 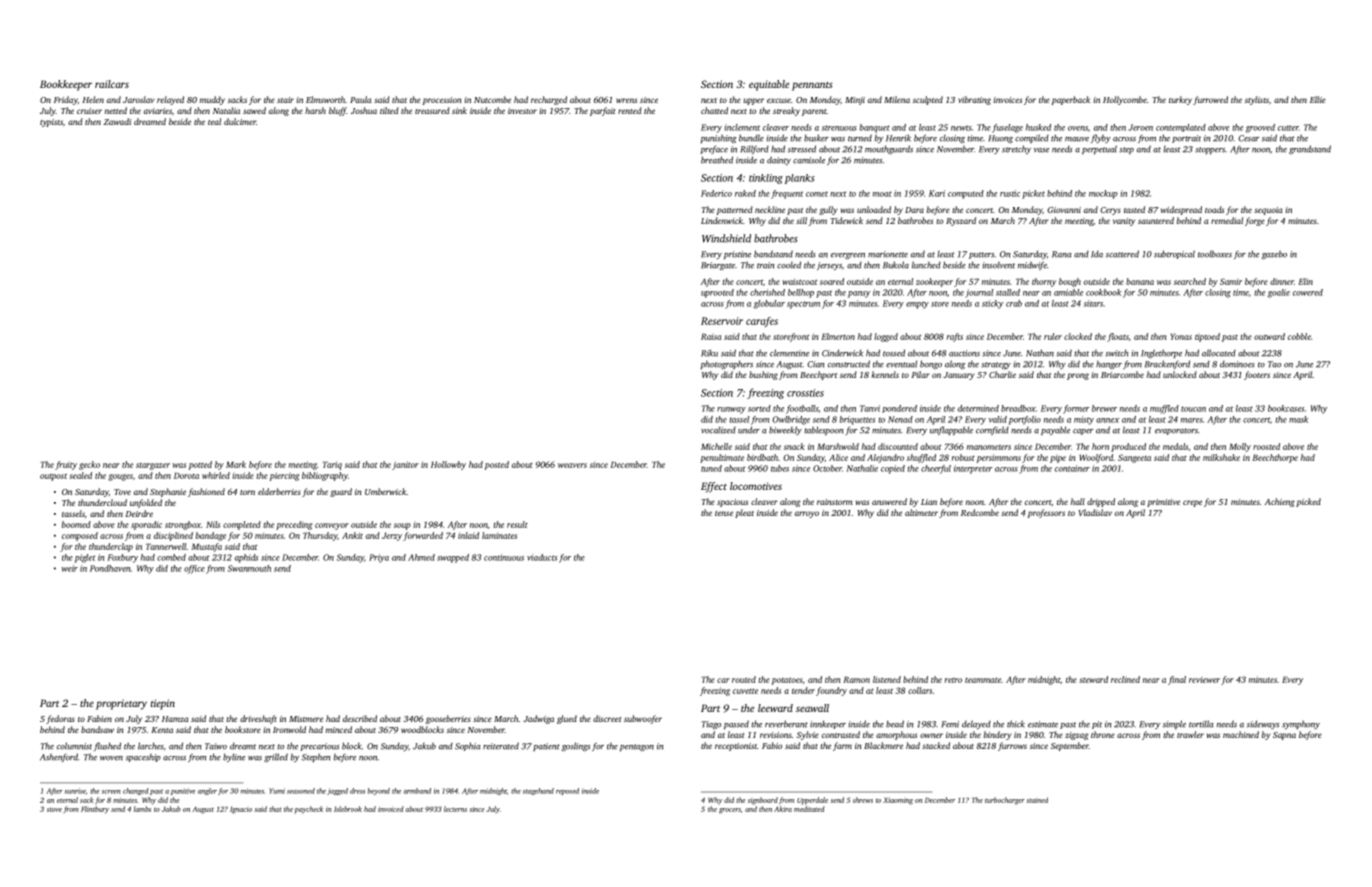 What do you see at coordinates (453, 558) in the page?
I see `swapped` at bounding box center [453, 558].
